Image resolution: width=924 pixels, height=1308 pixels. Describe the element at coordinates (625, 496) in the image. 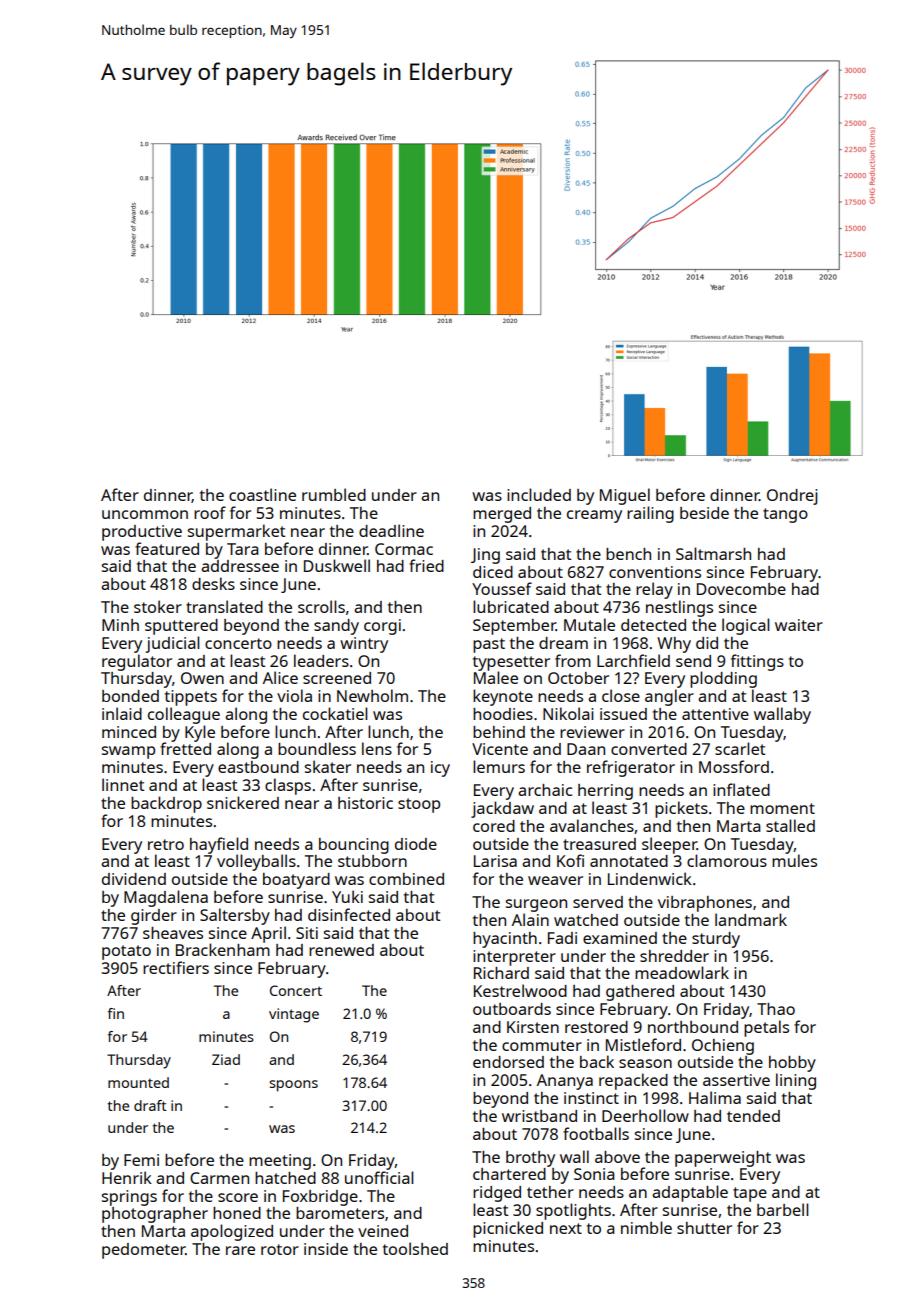

I see `Miguel` at that location.
